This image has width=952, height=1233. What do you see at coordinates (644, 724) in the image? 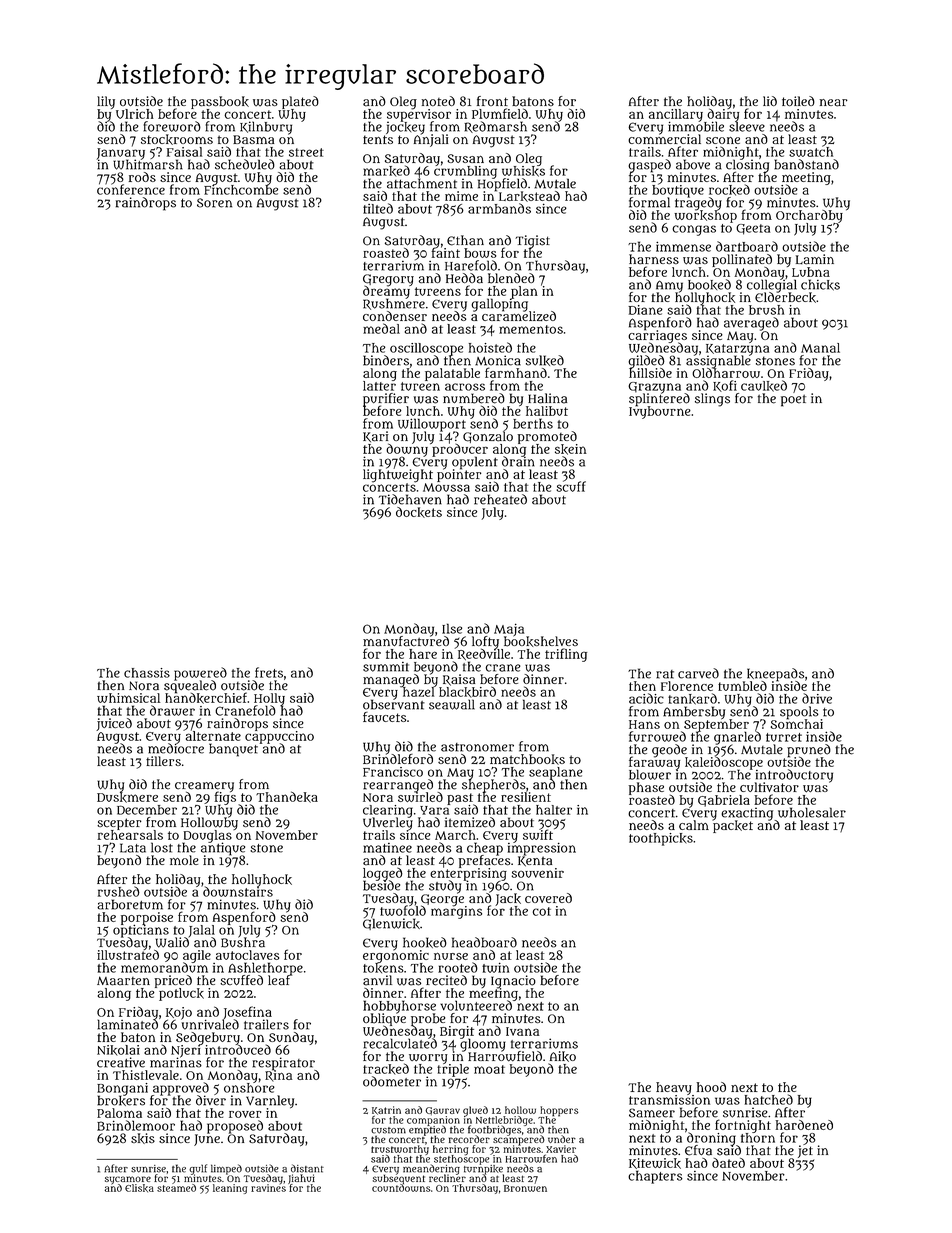
I see `Hans` at bounding box center [644, 724].
